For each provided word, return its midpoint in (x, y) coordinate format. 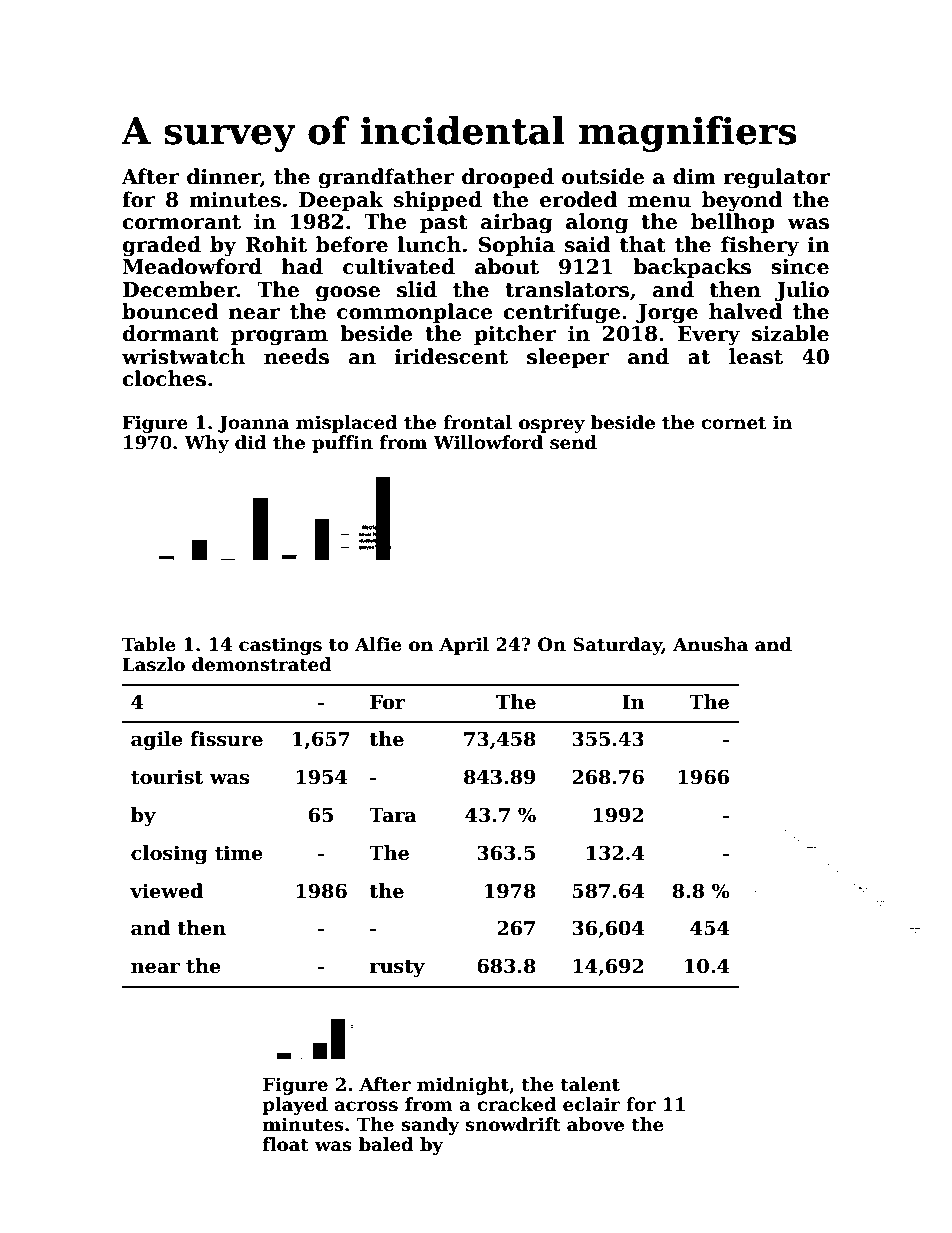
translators (567, 289)
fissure (226, 739)
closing (169, 854)
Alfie (378, 644)
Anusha (710, 644)
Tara (393, 815)
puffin (342, 444)
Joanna (253, 424)
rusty (397, 968)
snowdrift (513, 1124)
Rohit (276, 244)
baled (386, 1144)
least (756, 356)
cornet (733, 423)
